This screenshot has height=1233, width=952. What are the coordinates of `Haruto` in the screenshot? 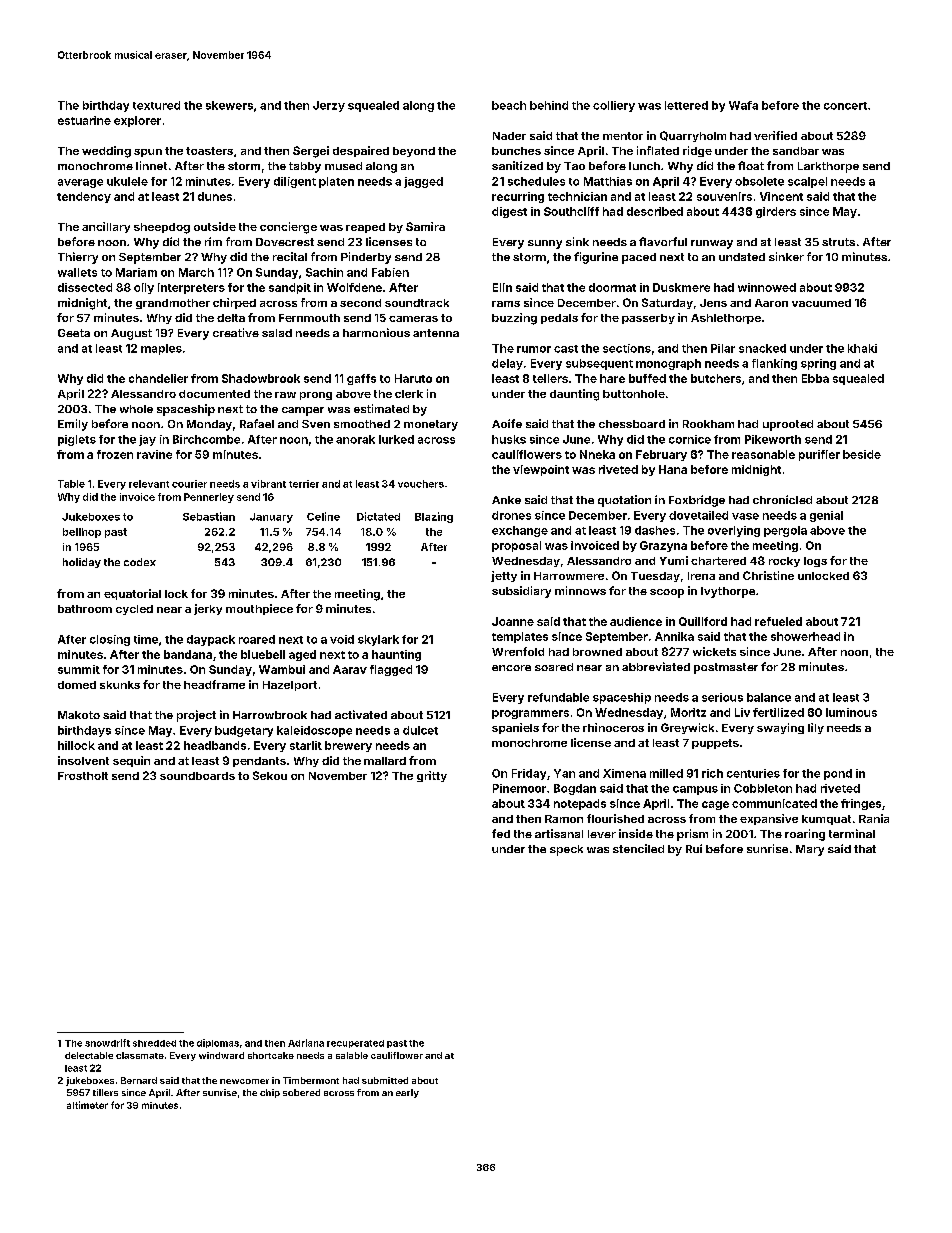 It's located at (413, 378).
